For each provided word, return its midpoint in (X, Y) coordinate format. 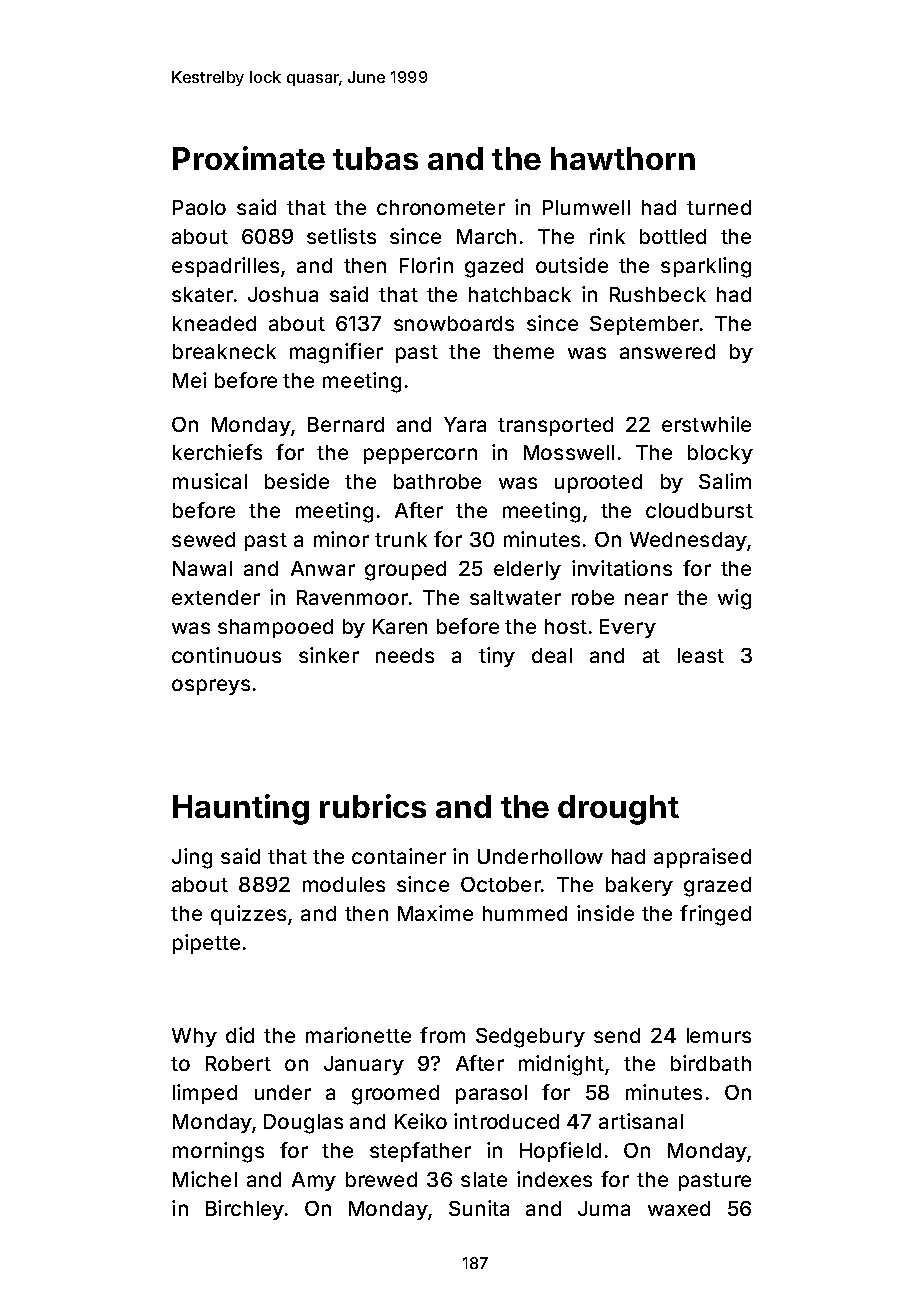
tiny (497, 657)
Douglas (303, 1124)
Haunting (241, 809)
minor (341, 539)
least (701, 655)
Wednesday (688, 541)
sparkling (706, 267)
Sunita (479, 1208)
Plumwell (586, 207)
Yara (465, 424)
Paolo (199, 207)
